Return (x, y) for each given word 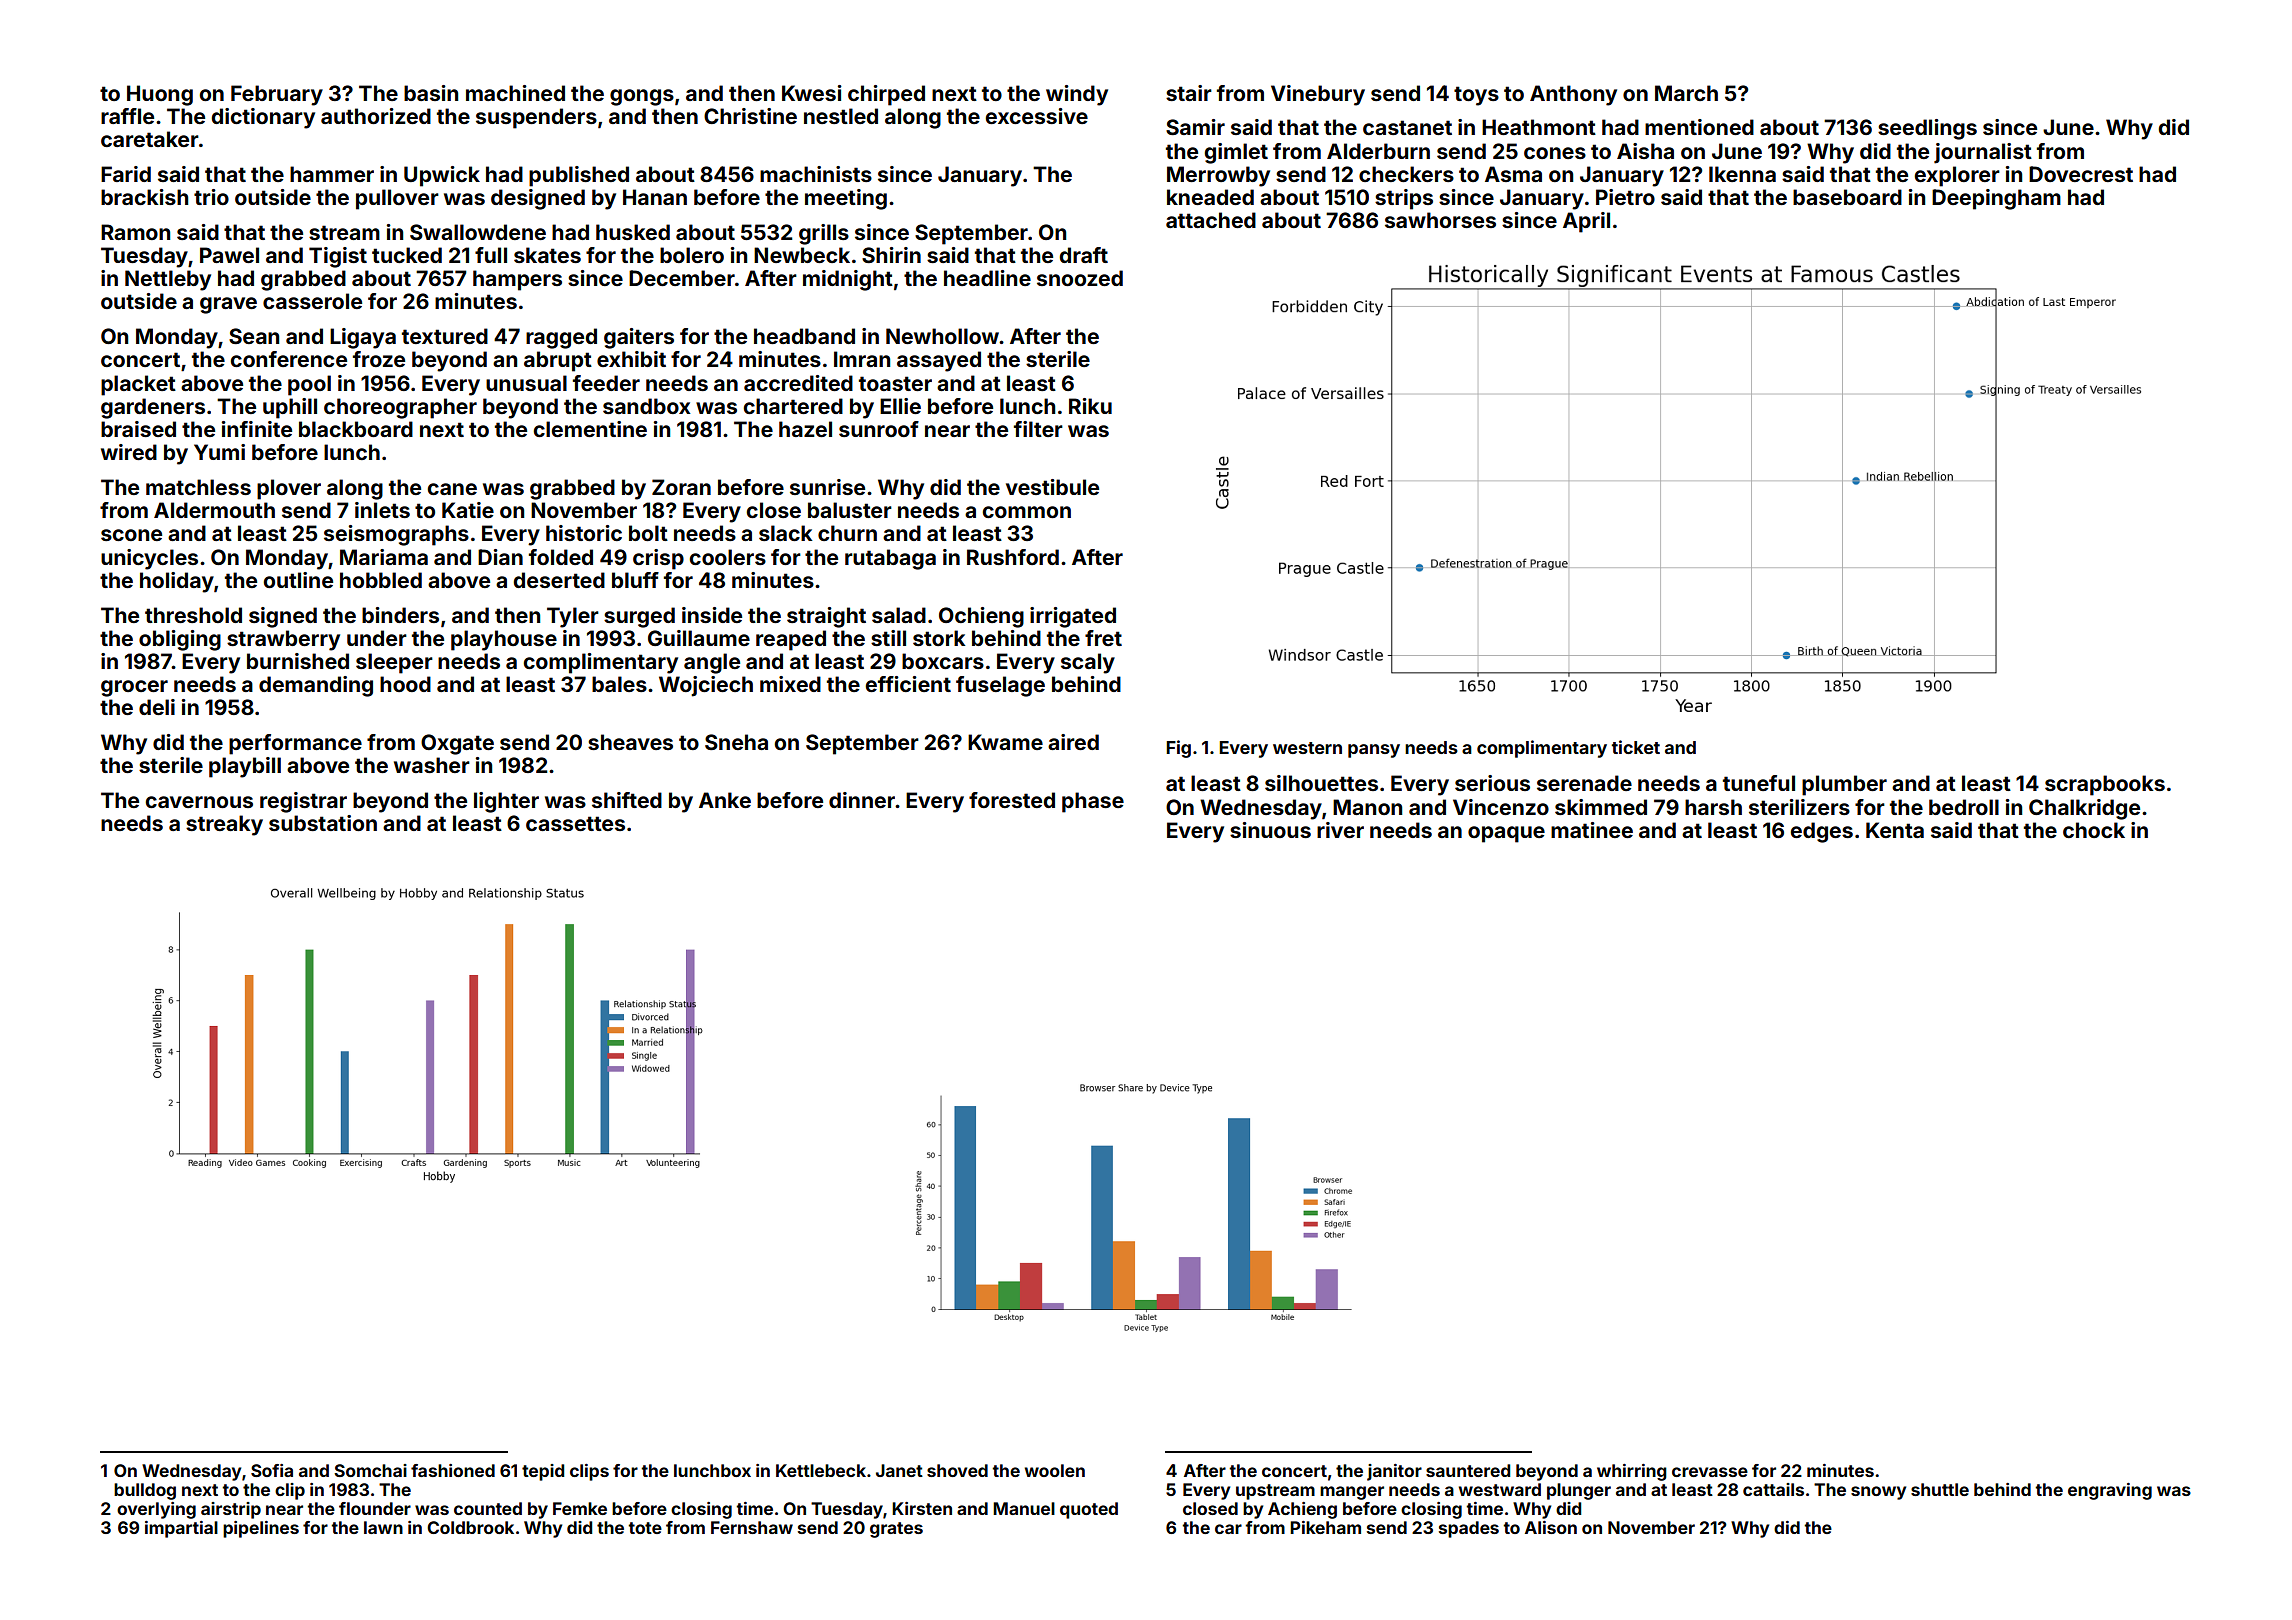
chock (2094, 830)
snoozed (1080, 278)
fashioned (453, 1470)
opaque (1506, 834)
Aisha (1645, 151)
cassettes (575, 823)
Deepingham (1996, 199)
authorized (376, 116)
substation (323, 823)
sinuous (1270, 830)
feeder (606, 383)
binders (400, 615)
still (888, 638)
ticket (1635, 747)
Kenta (1895, 830)
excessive (1037, 116)
